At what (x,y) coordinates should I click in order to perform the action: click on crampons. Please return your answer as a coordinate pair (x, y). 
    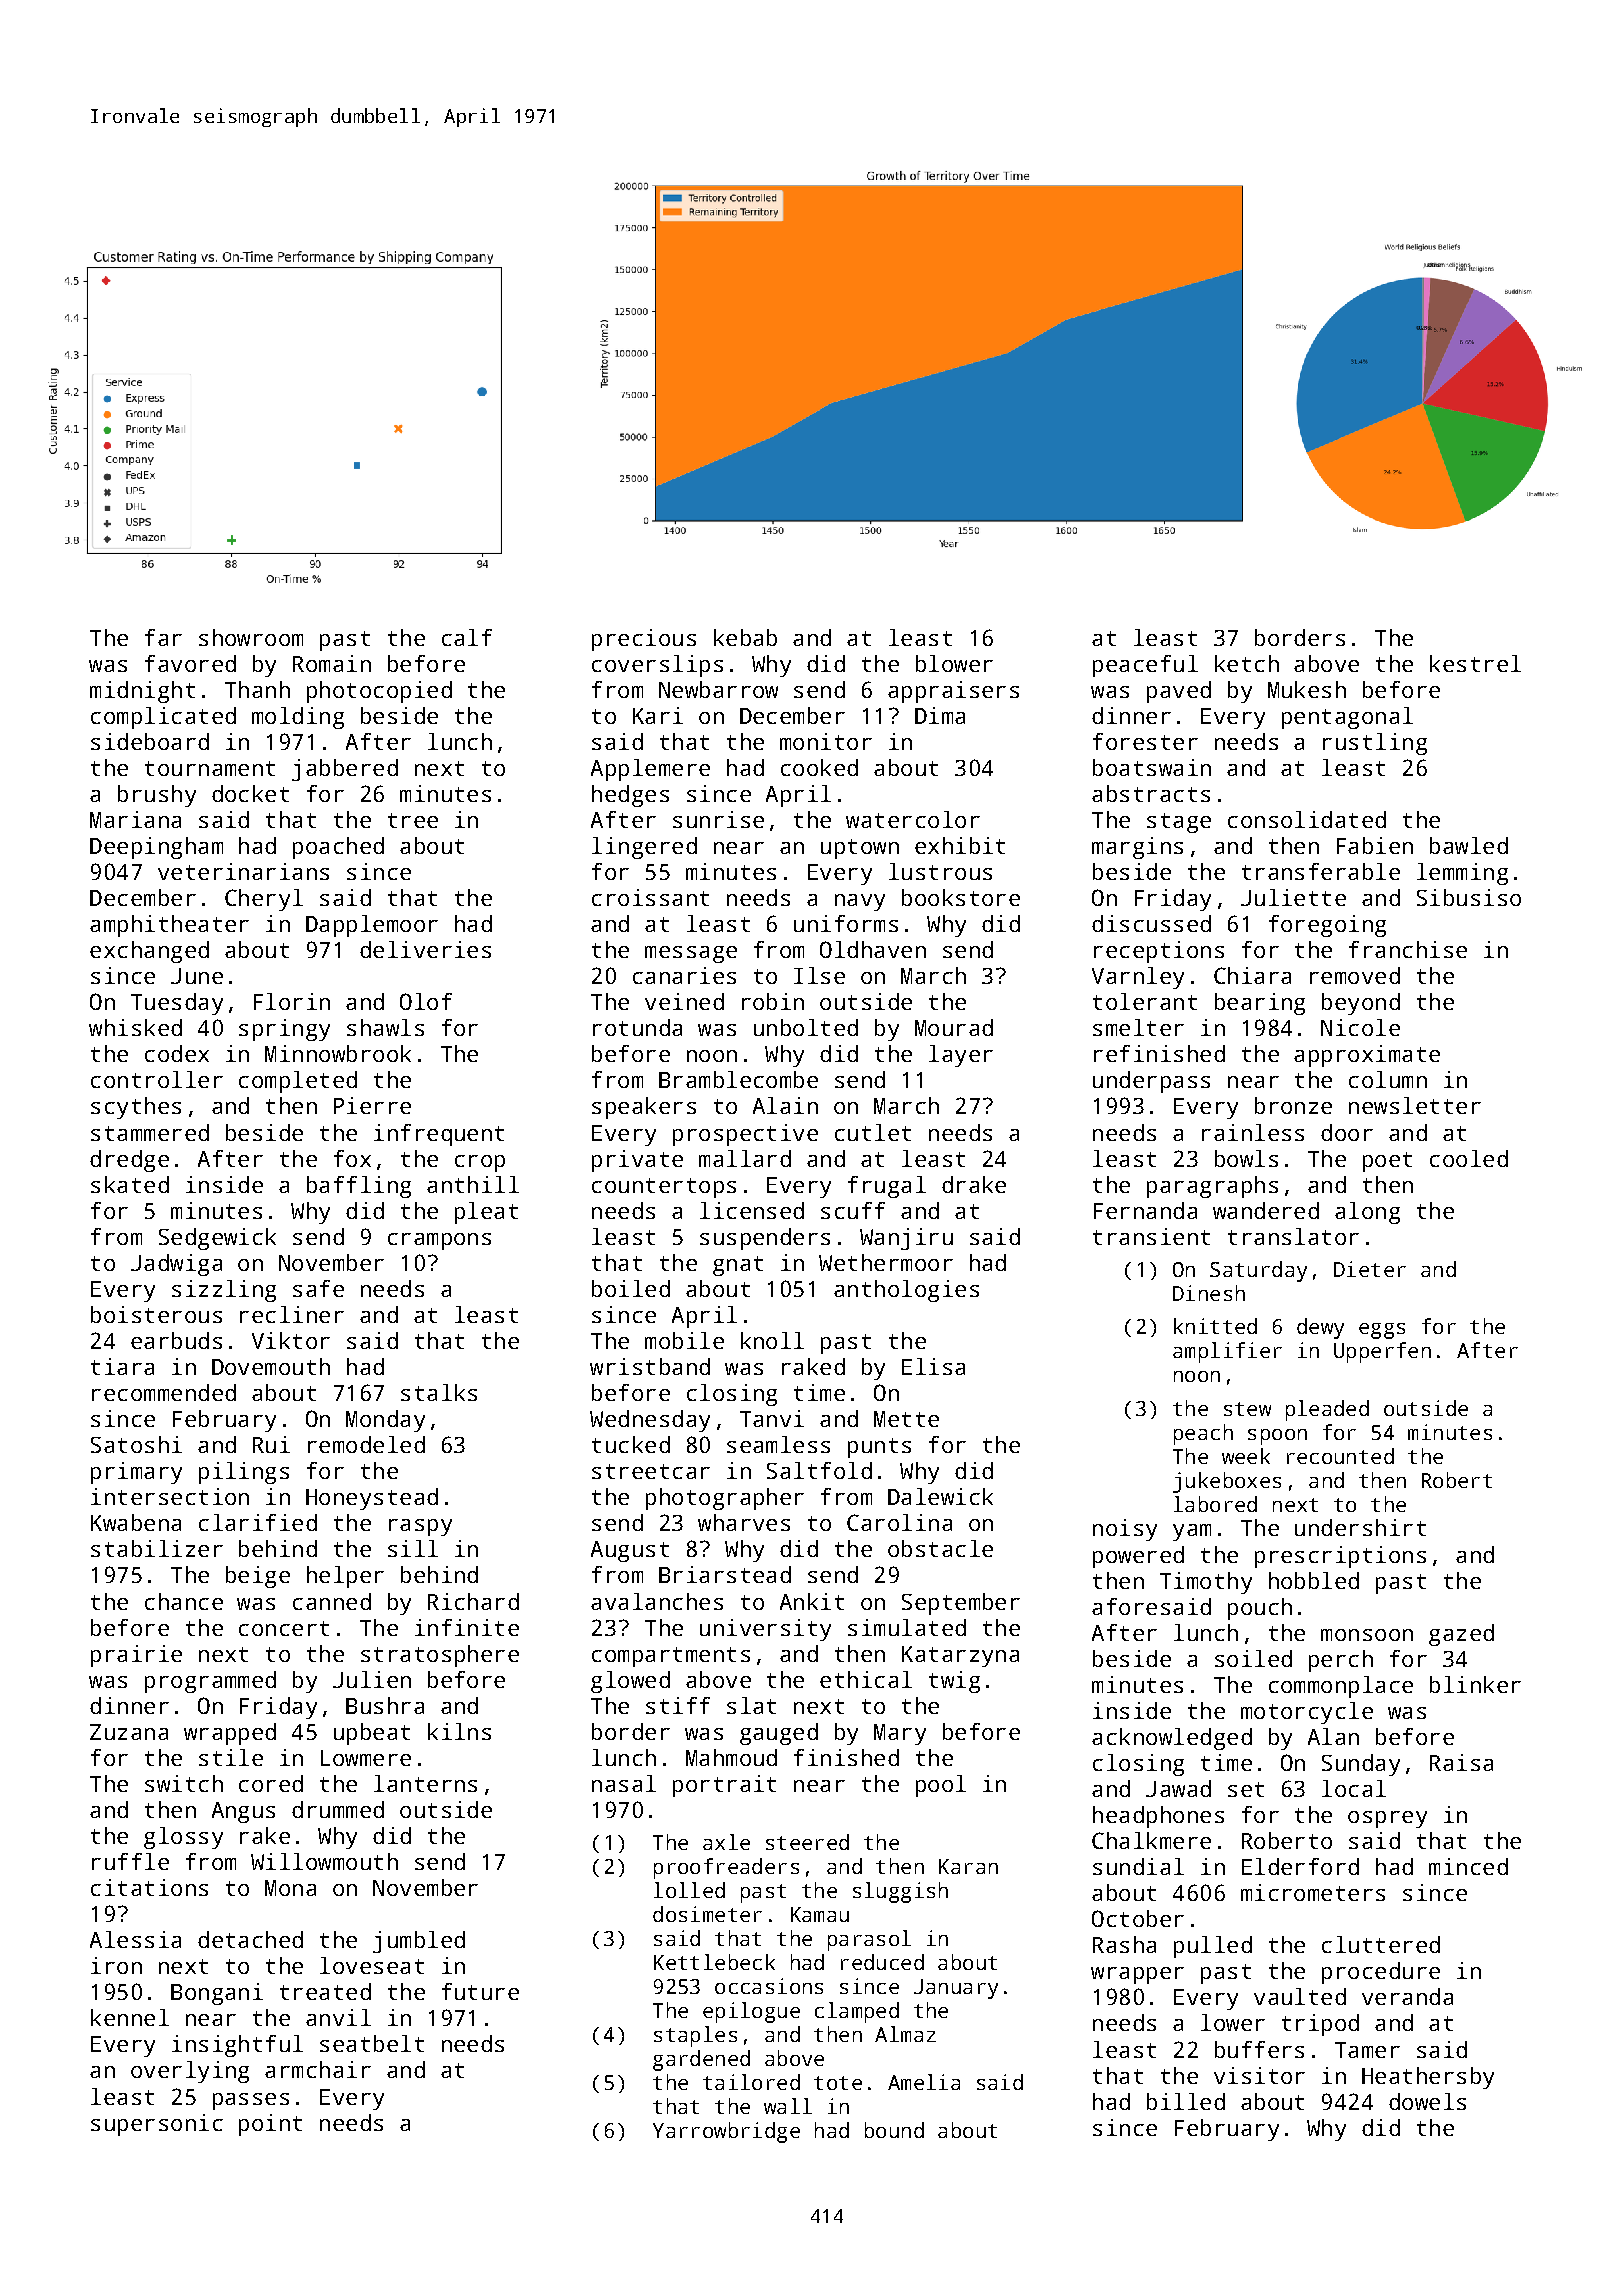
    Looking at the image, I should click on (439, 1241).
